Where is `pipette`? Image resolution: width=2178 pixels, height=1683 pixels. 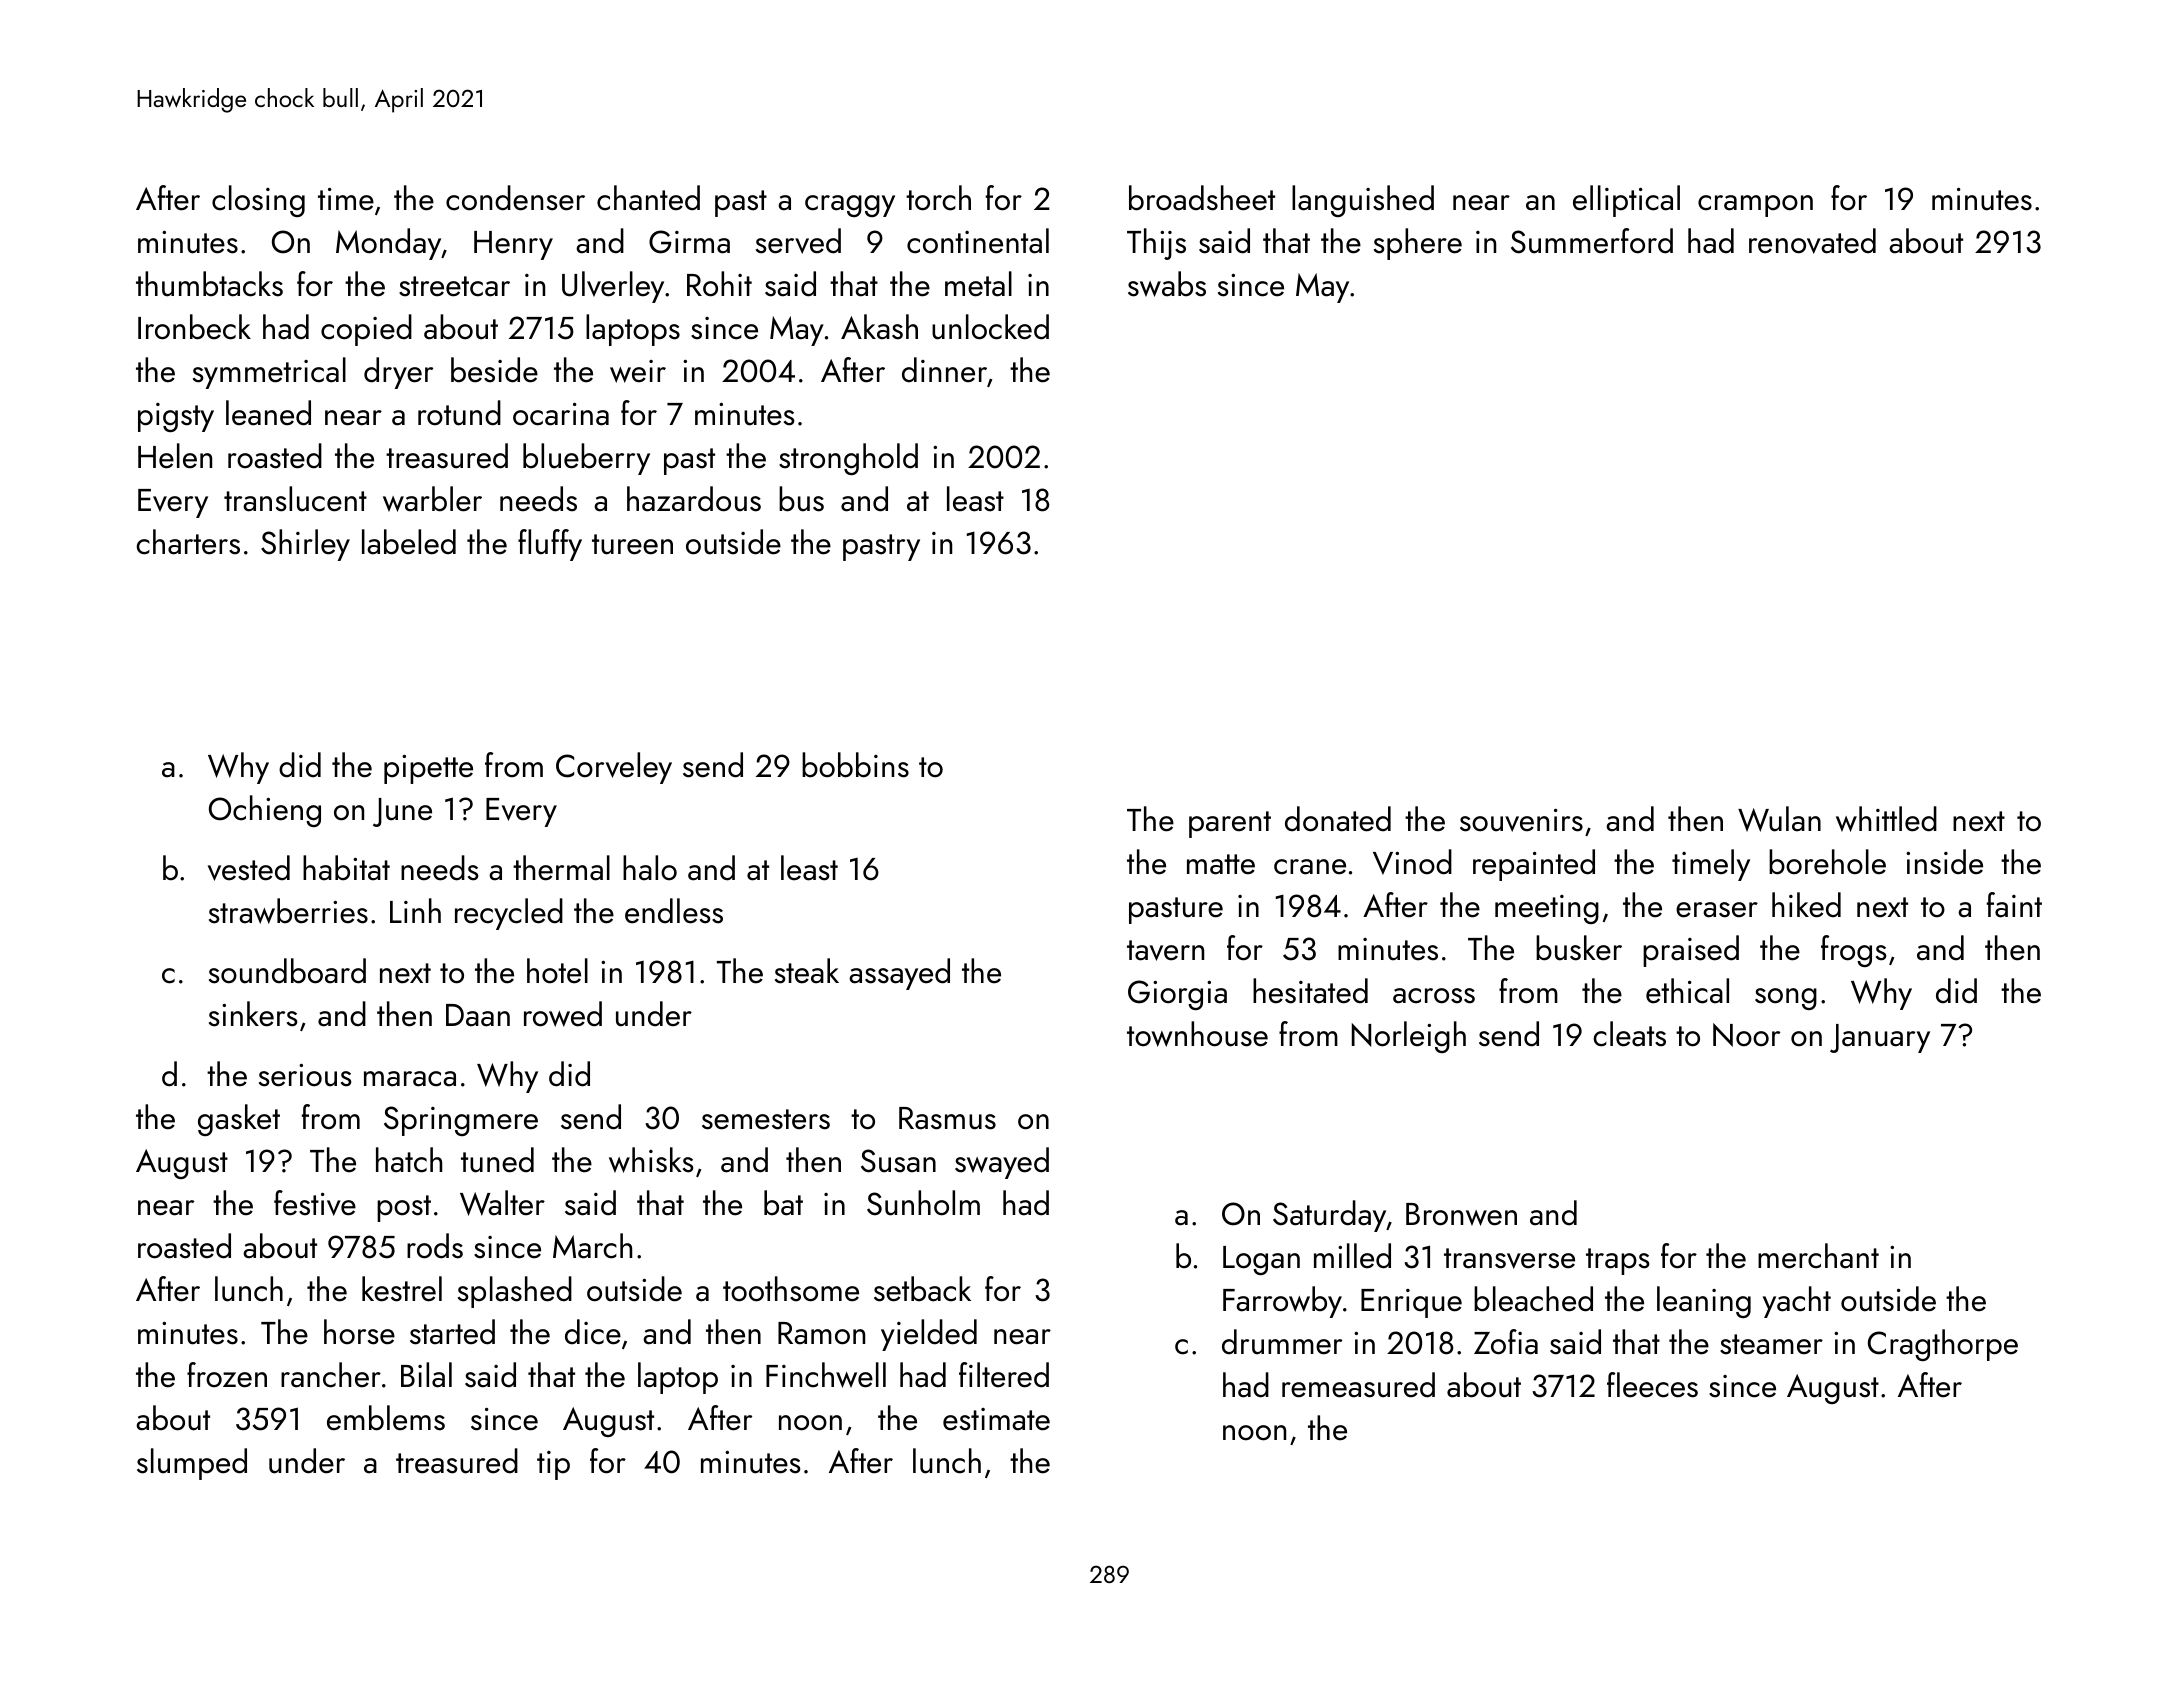 pipette is located at coordinates (428, 769).
